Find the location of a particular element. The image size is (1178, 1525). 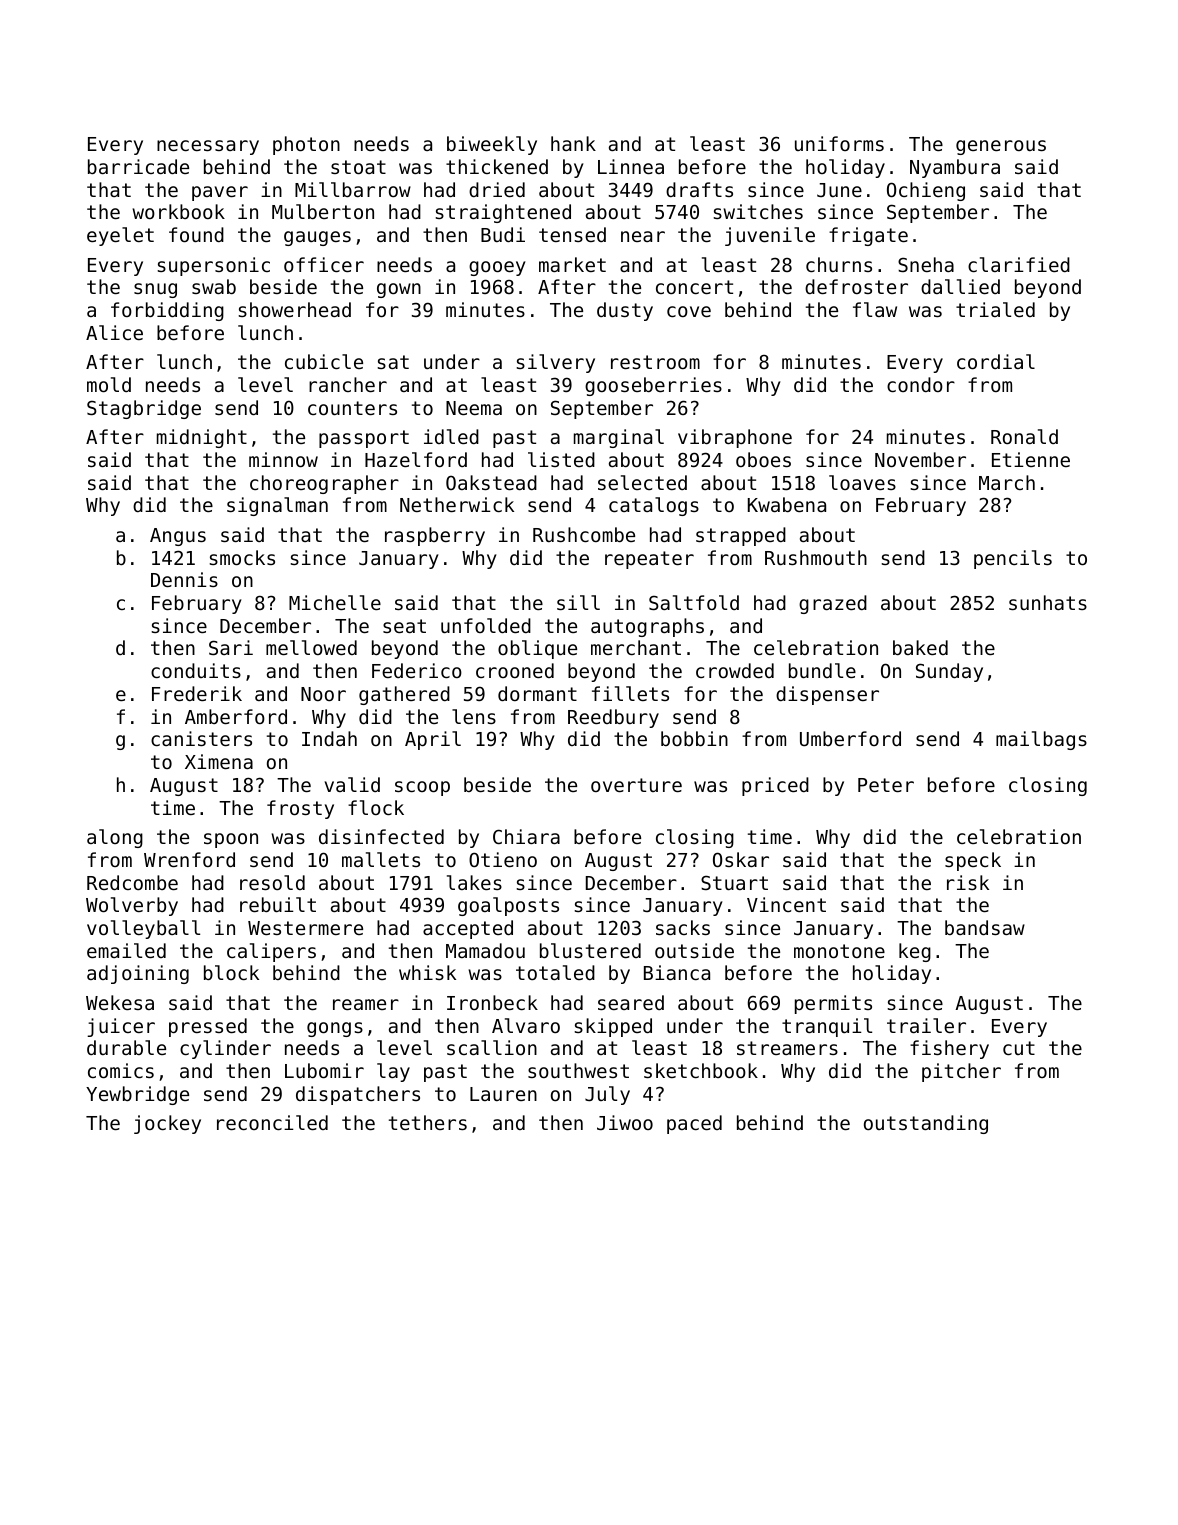

April is located at coordinates (433, 740).
